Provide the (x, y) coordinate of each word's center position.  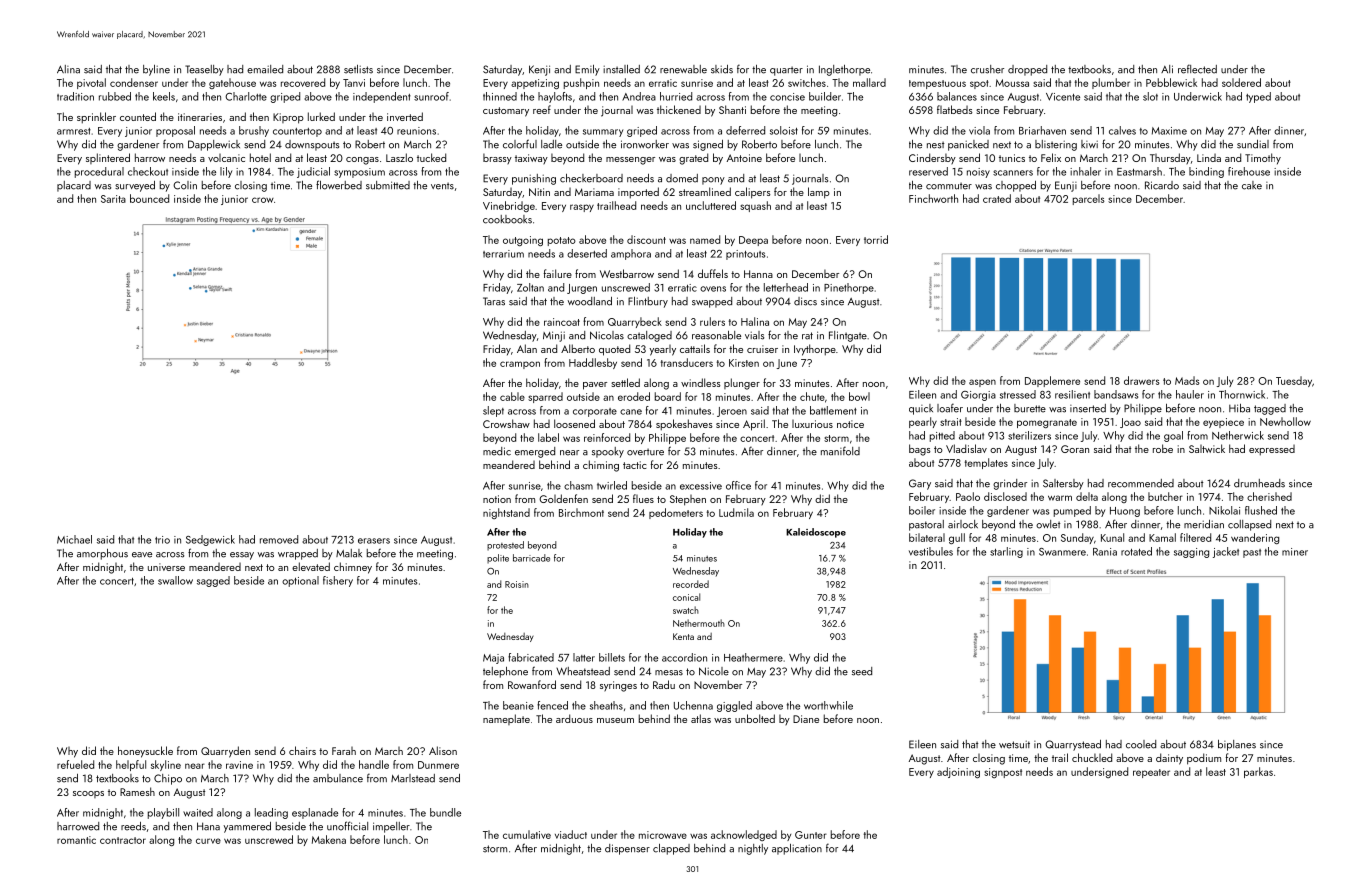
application (797, 849)
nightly (753, 849)
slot (1150, 96)
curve (208, 841)
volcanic (226, 158)
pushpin (581, 83)
